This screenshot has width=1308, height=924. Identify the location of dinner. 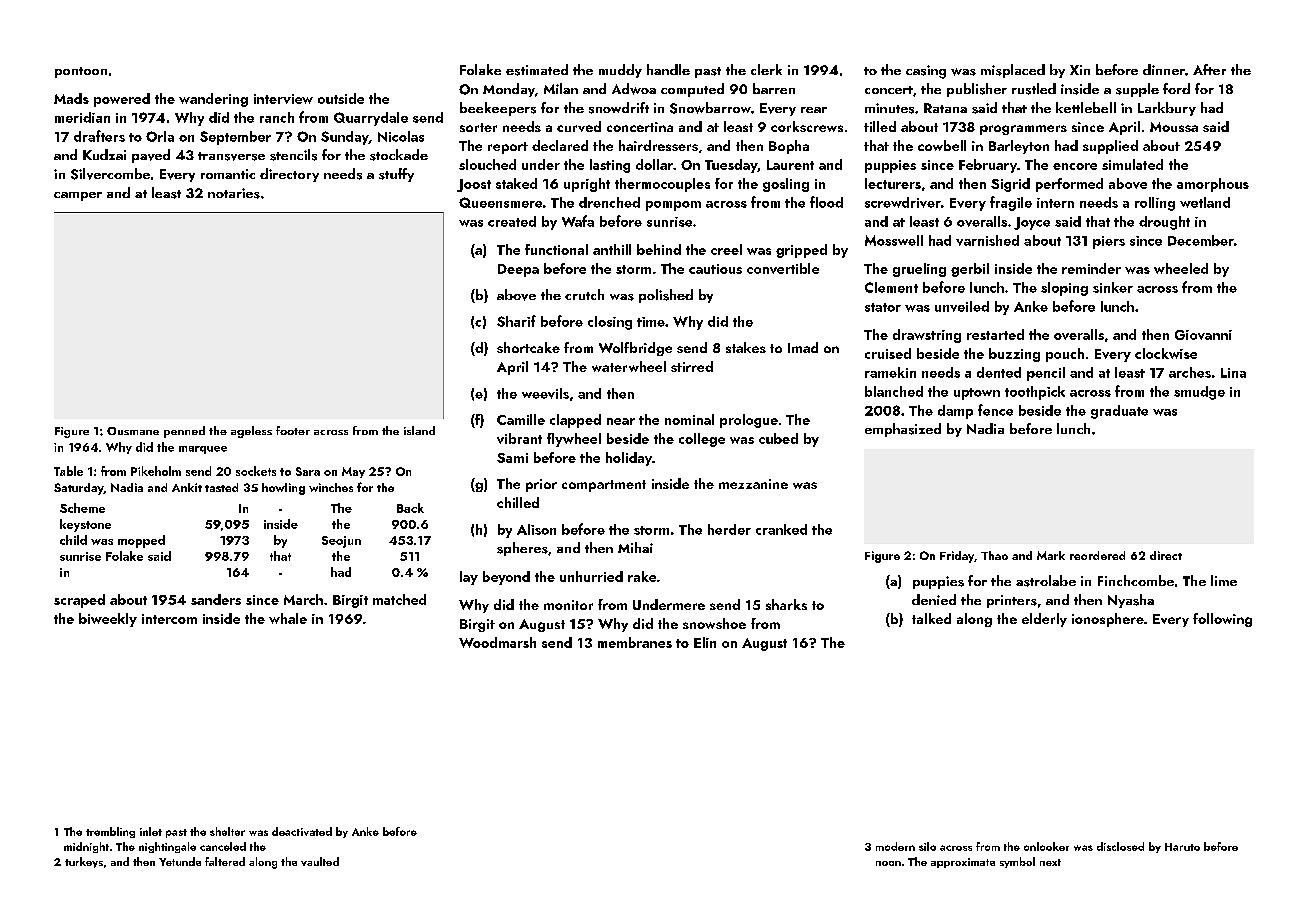
(1164, 69).
